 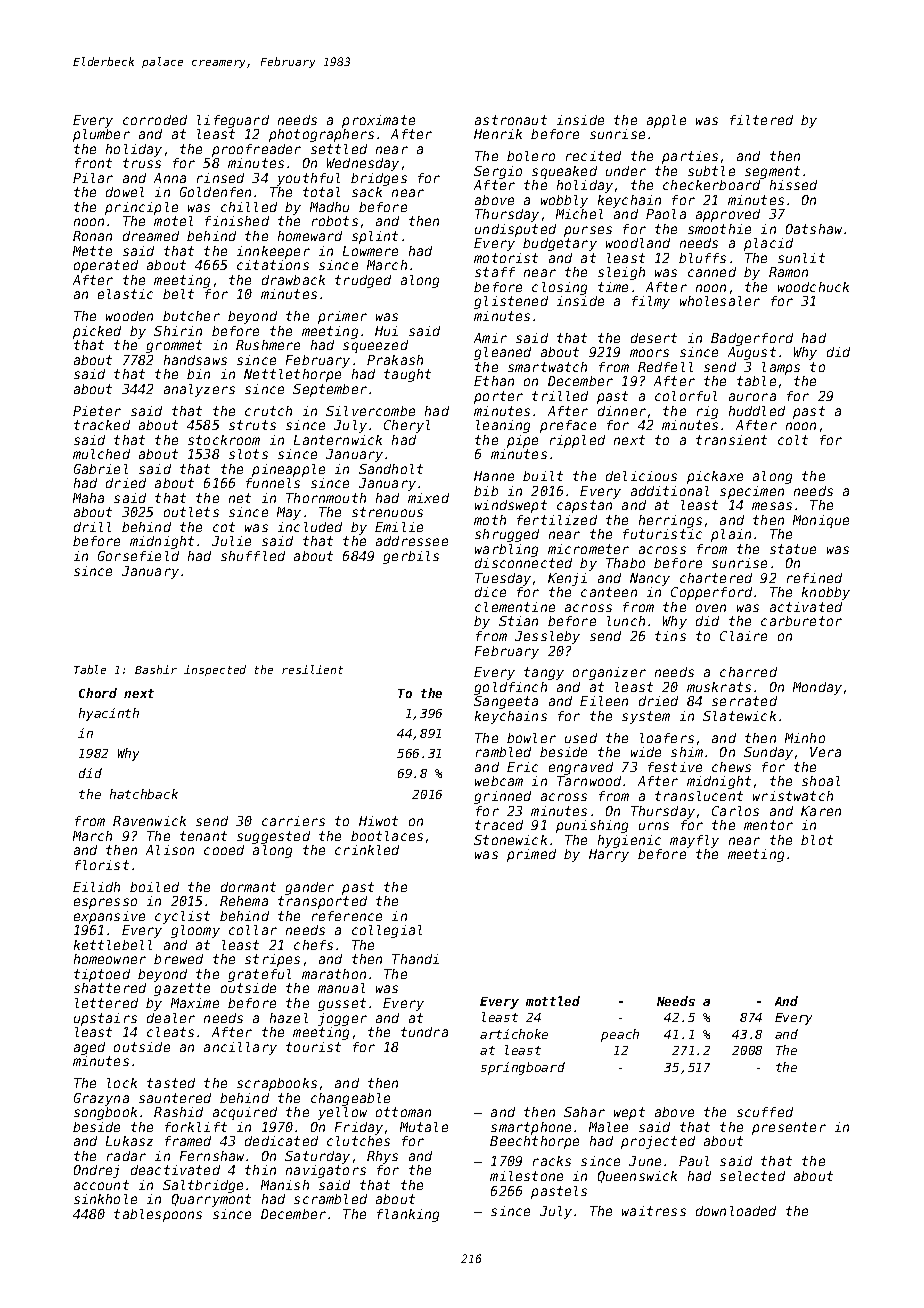 What do you see at coordinates (237, 221) in the page?
I see `finished` at bounding box center [237, 221].
